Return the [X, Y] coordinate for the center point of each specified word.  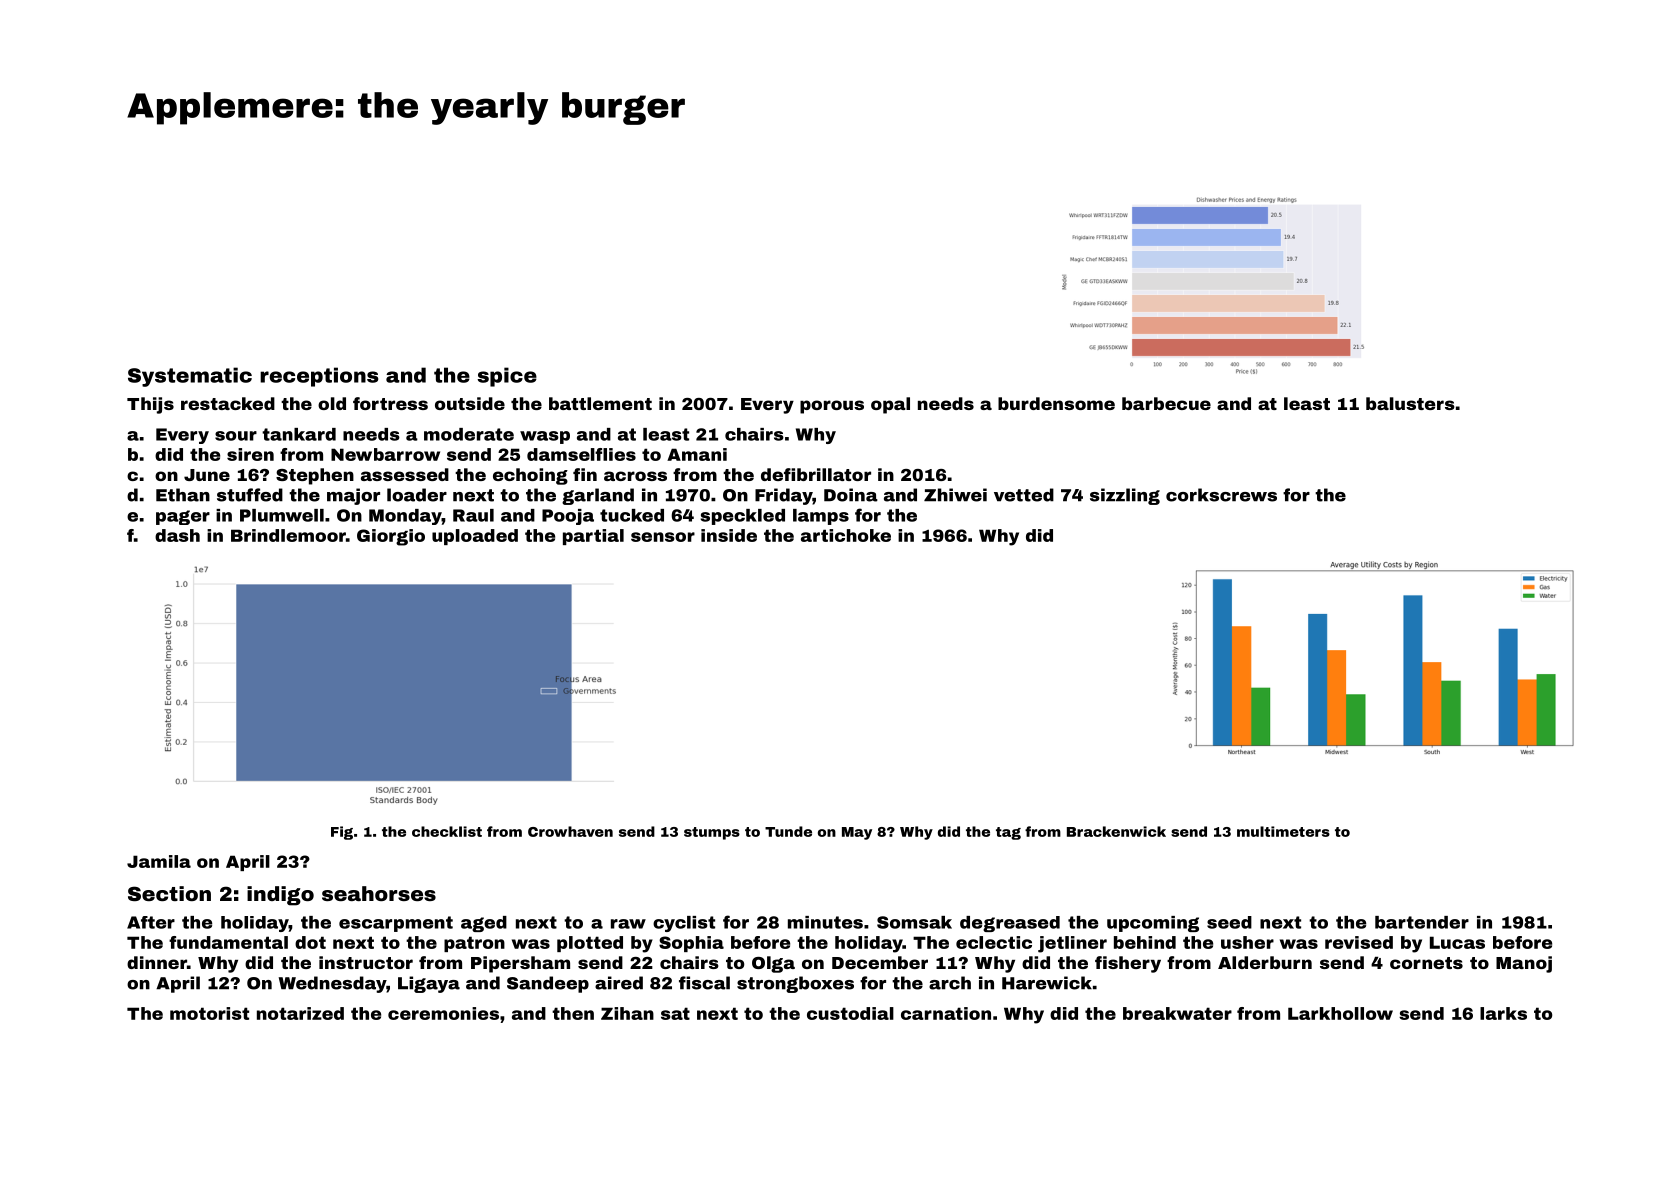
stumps [712, 833]
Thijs [150, 405]
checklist [447, 831]
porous [832, 407]
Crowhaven [570, 831]
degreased [1010, 924]
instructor [366, 962]
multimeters [1283, 831]
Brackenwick [1116, 831]
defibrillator [816, 474]
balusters [1410, 403]
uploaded [475, 537]
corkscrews [1221, 495]
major [353, 496]
